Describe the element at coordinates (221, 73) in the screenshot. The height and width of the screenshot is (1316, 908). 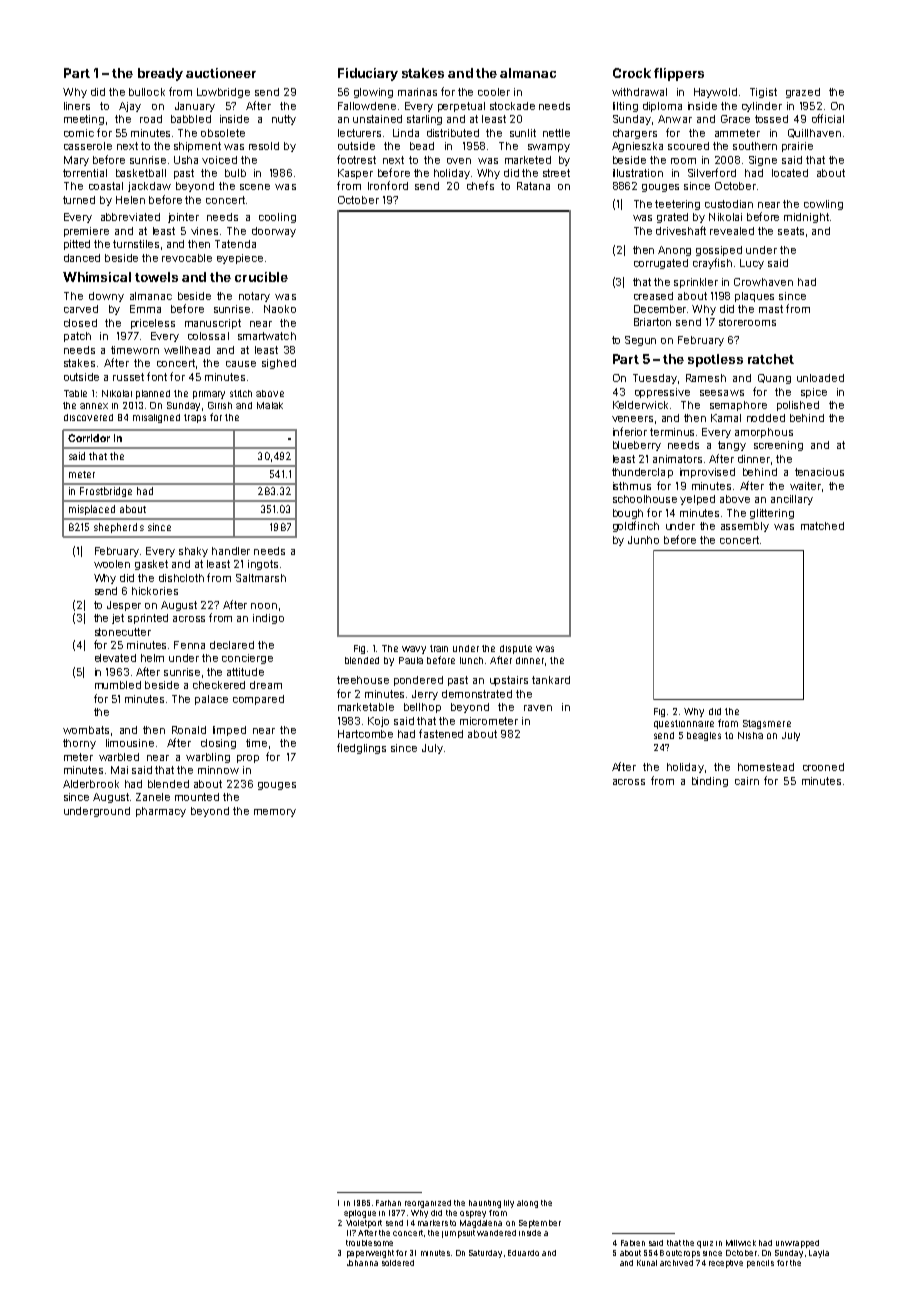
I see `auctioneer` at that location.
